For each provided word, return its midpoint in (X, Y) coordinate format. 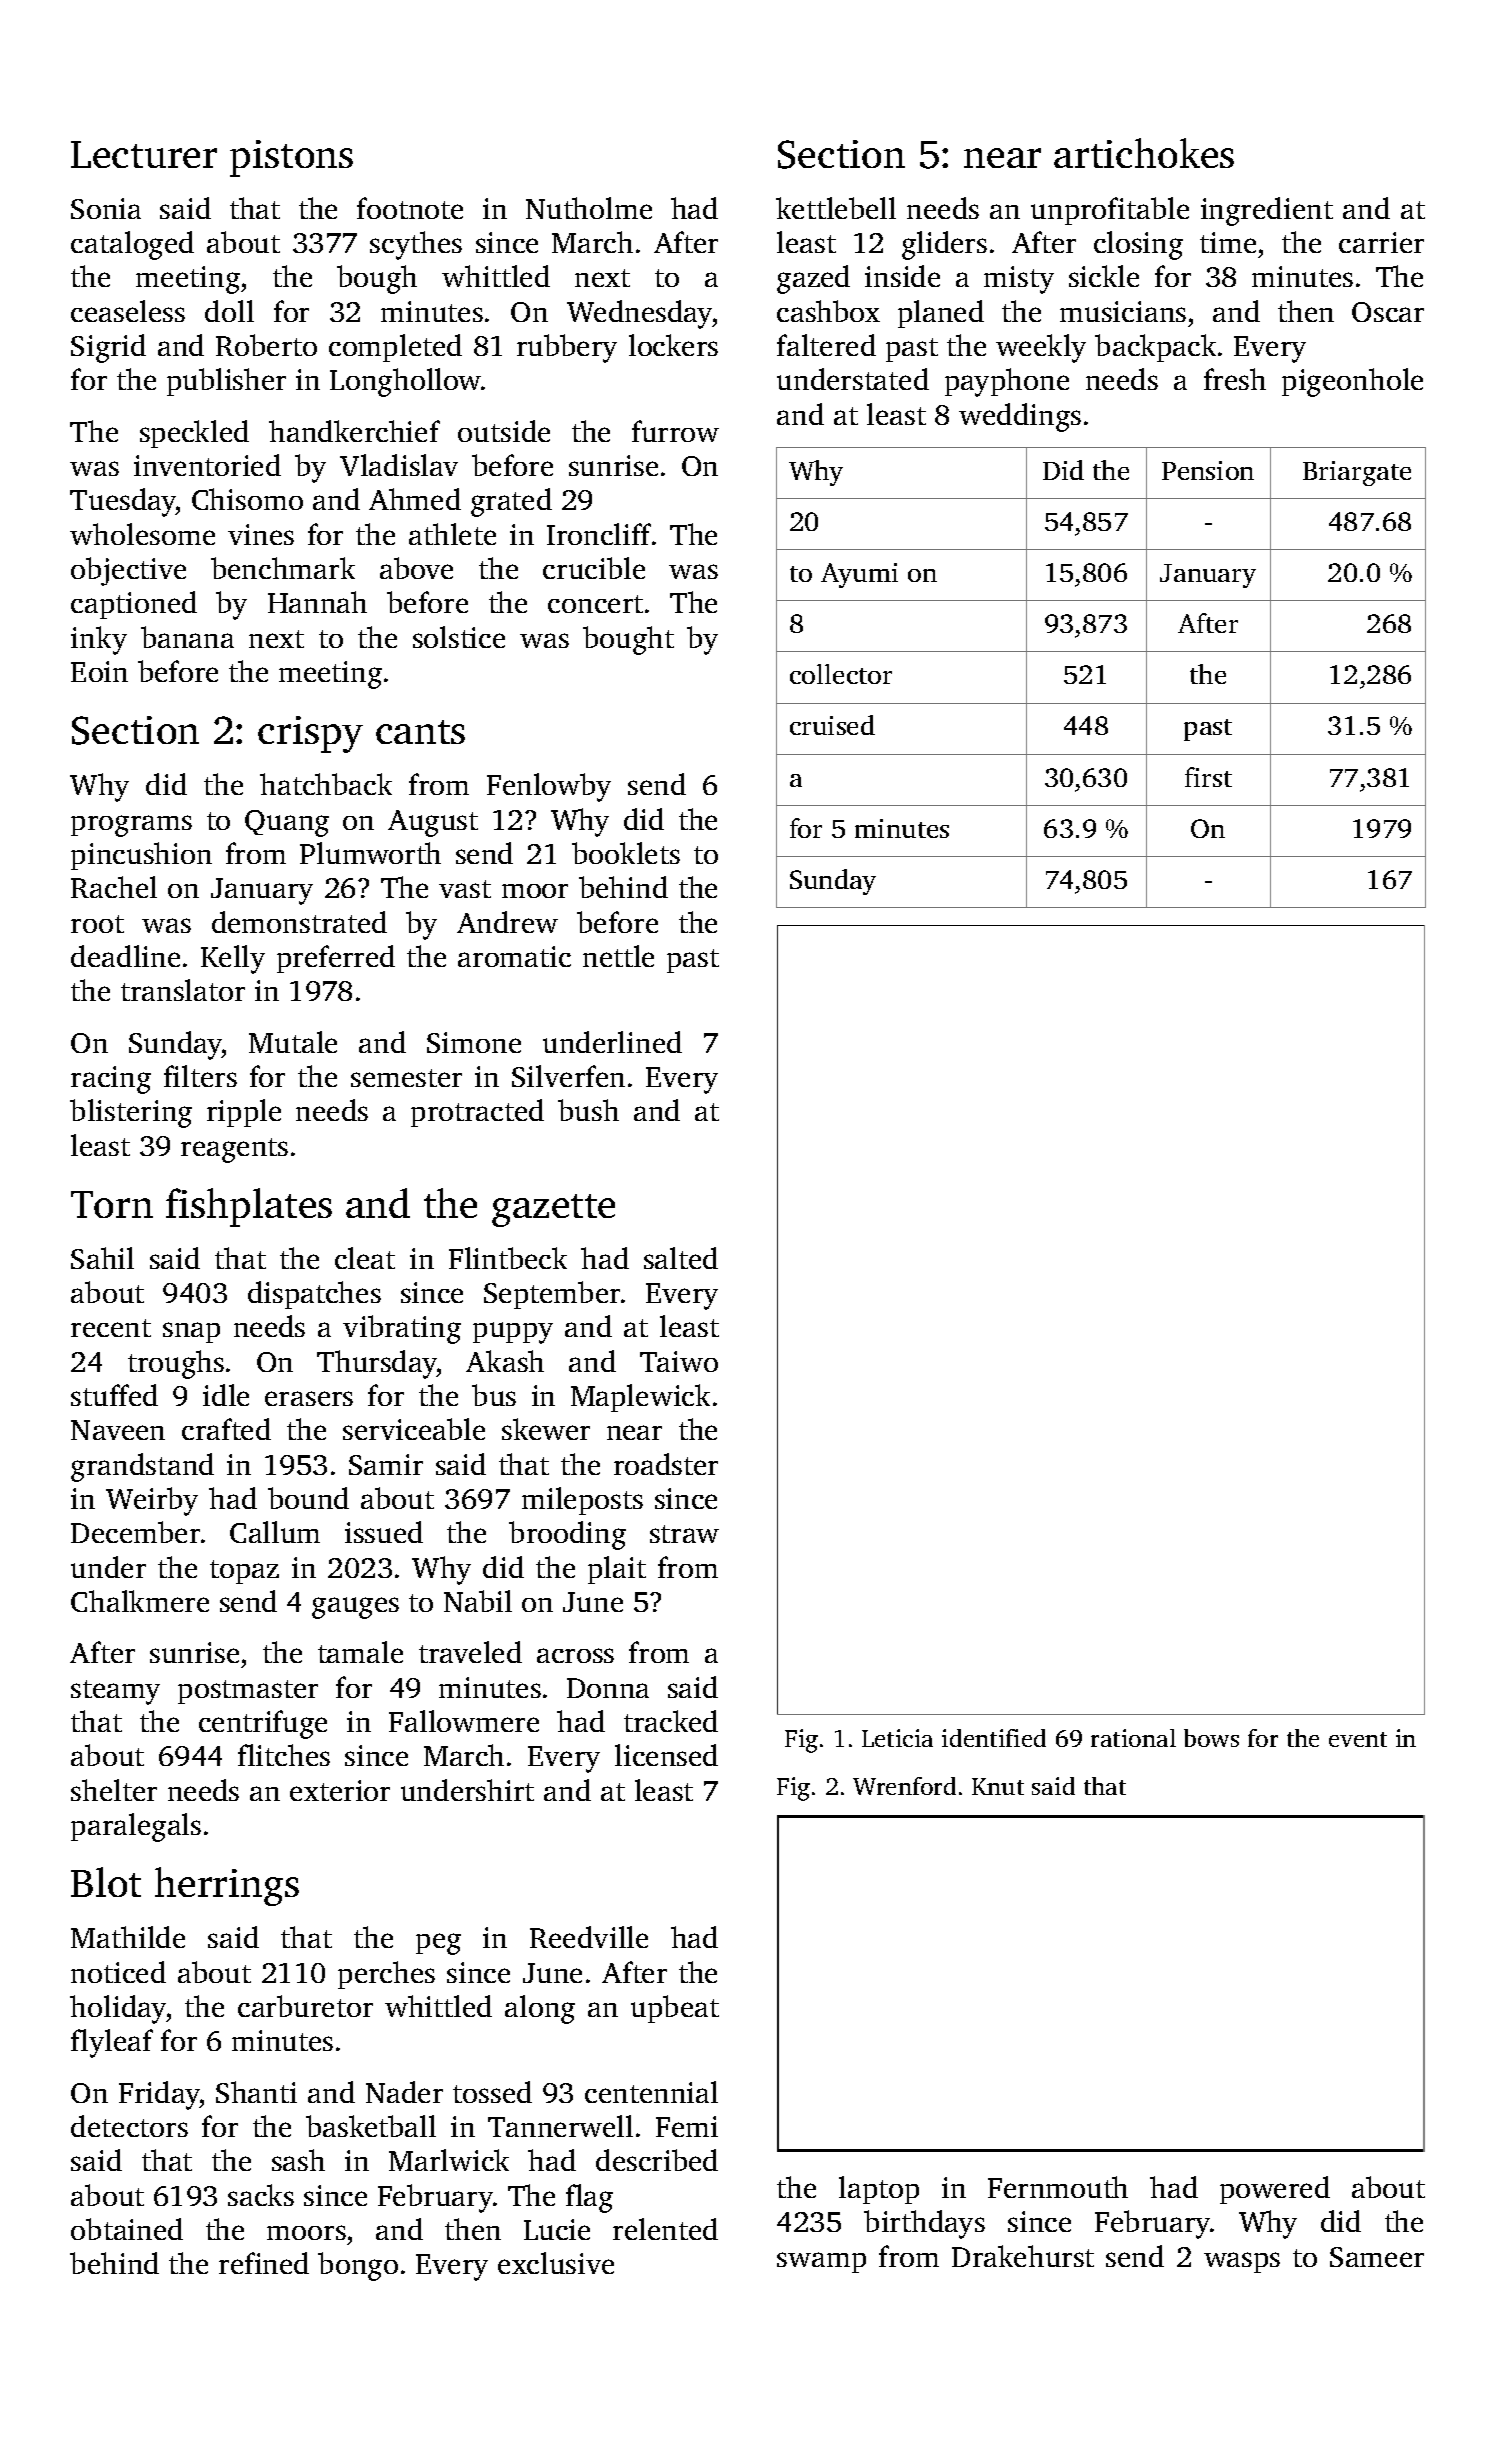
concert (595, 604)
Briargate (1357, 473)
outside (504, 431)
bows (1211, 1738)
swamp (821, 2262)
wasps (1242, 2262)
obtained (127, 2229)
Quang (287, 823)
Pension (1208, 470)
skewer (546, 1429)
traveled (470, 1652)
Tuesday (123, 502)
